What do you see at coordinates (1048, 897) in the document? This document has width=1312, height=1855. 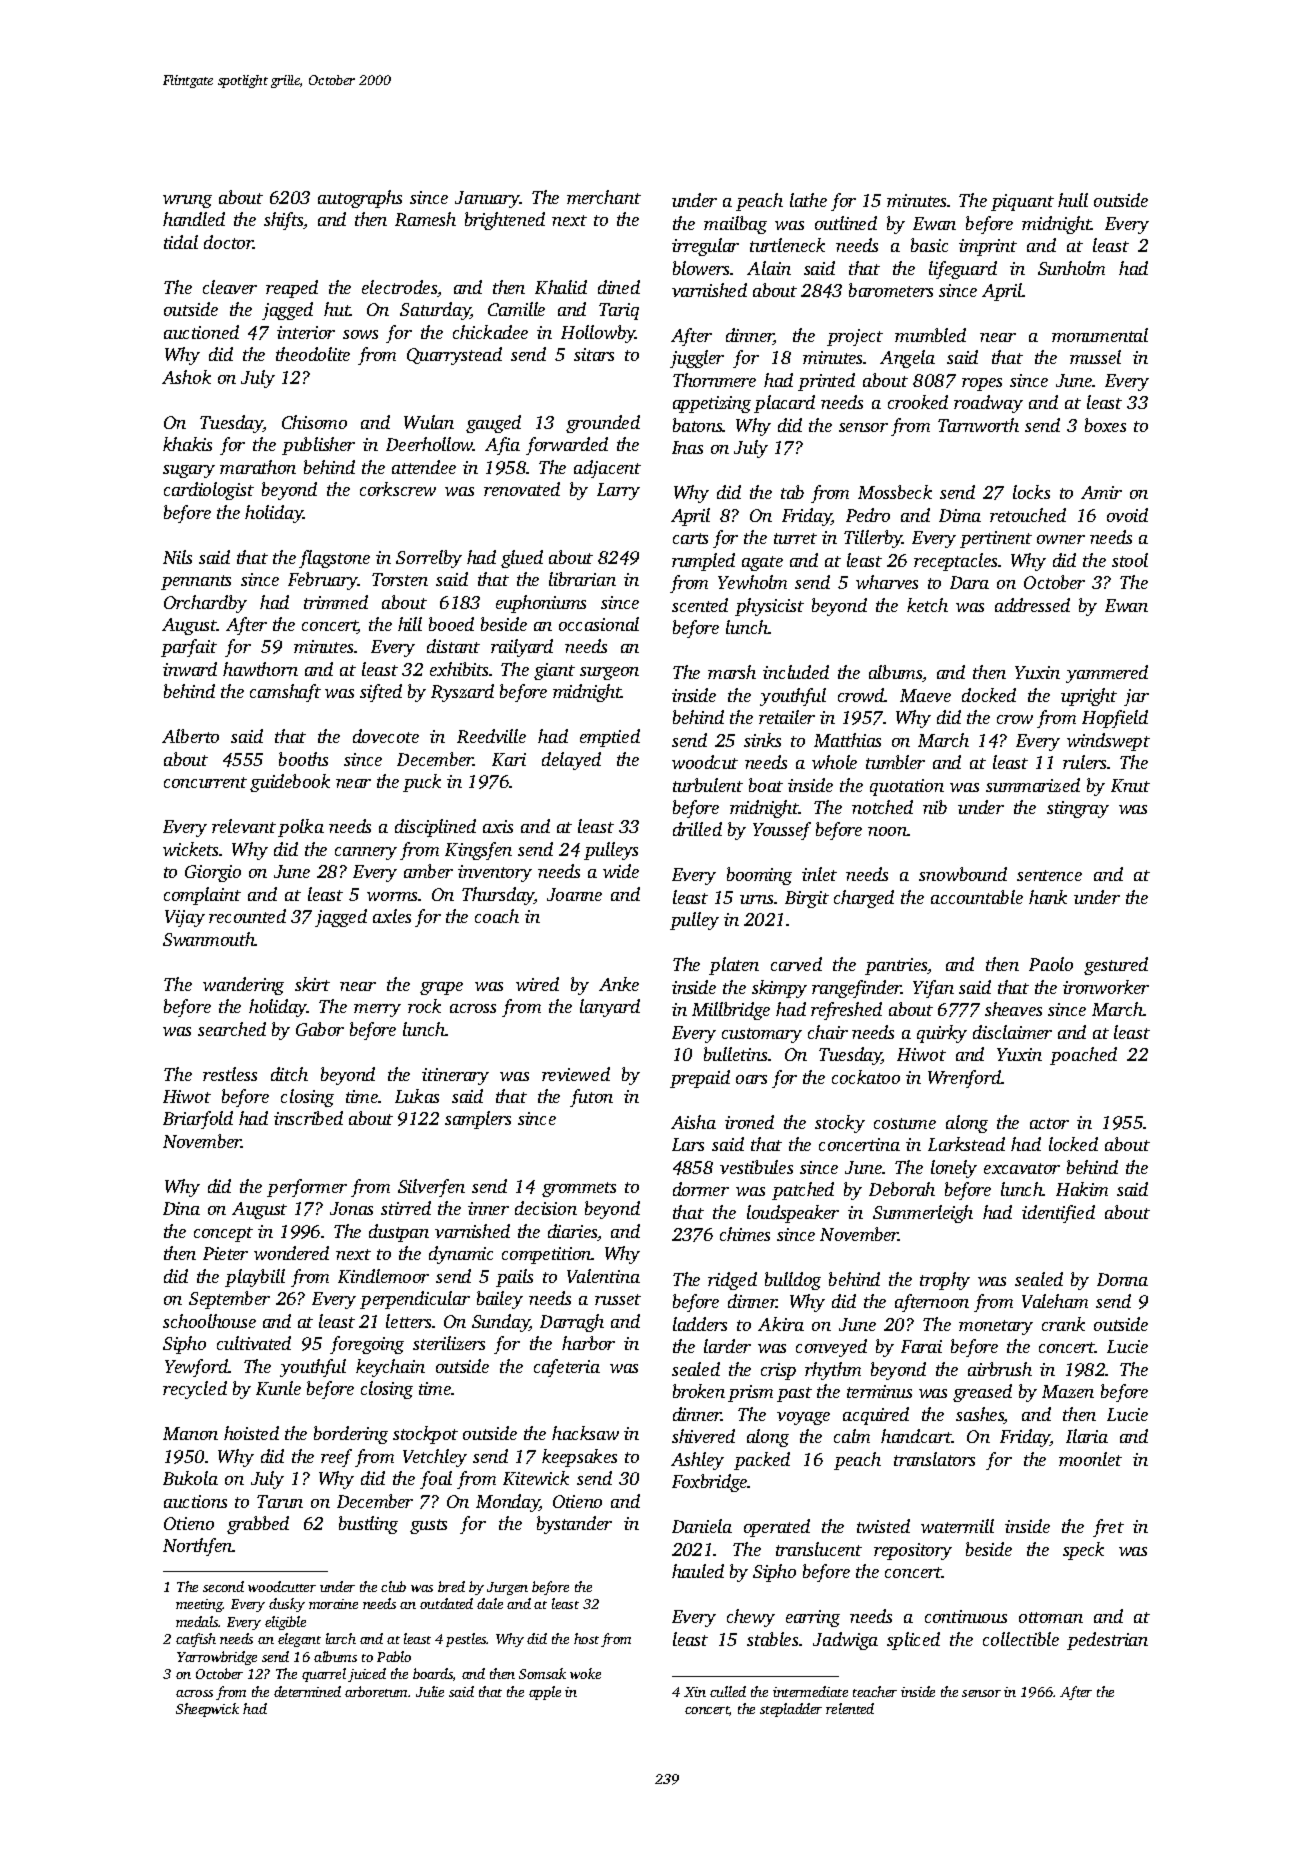 I see `hank` at bounding box center [1048, 897].
